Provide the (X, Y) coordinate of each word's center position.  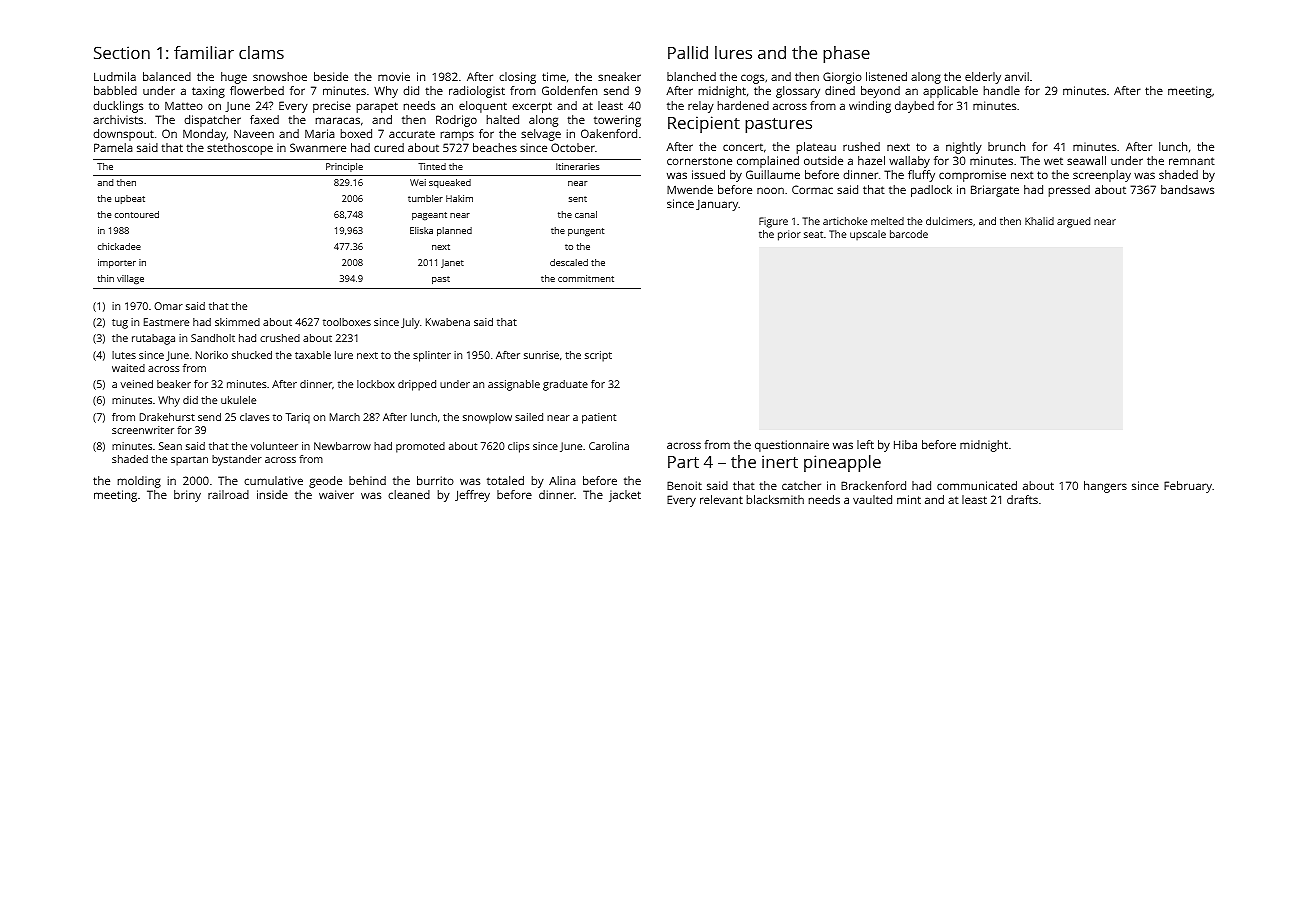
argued (1073, 222)
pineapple (842, 463)
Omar (168, 306)
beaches (495, 147)
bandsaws (1187, 189)
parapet (377, 107)
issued (708, 174)
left (865, 444)
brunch (1006, 146)
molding (139, 482)
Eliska (421, 230)
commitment (586, 278)
